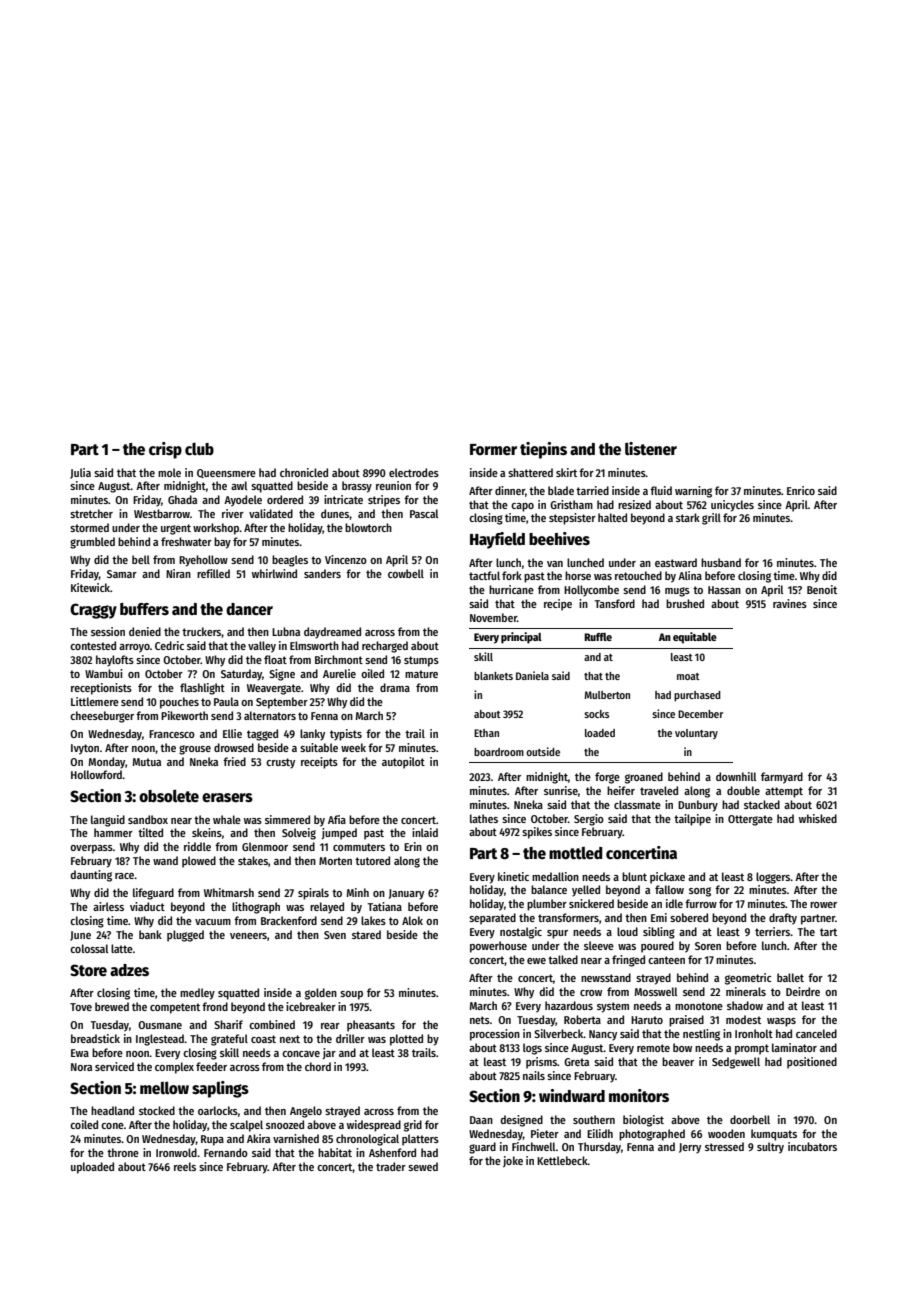 The width and height of the screenshot is (908, 1316). I want to click on talked, so click(563, 959).
